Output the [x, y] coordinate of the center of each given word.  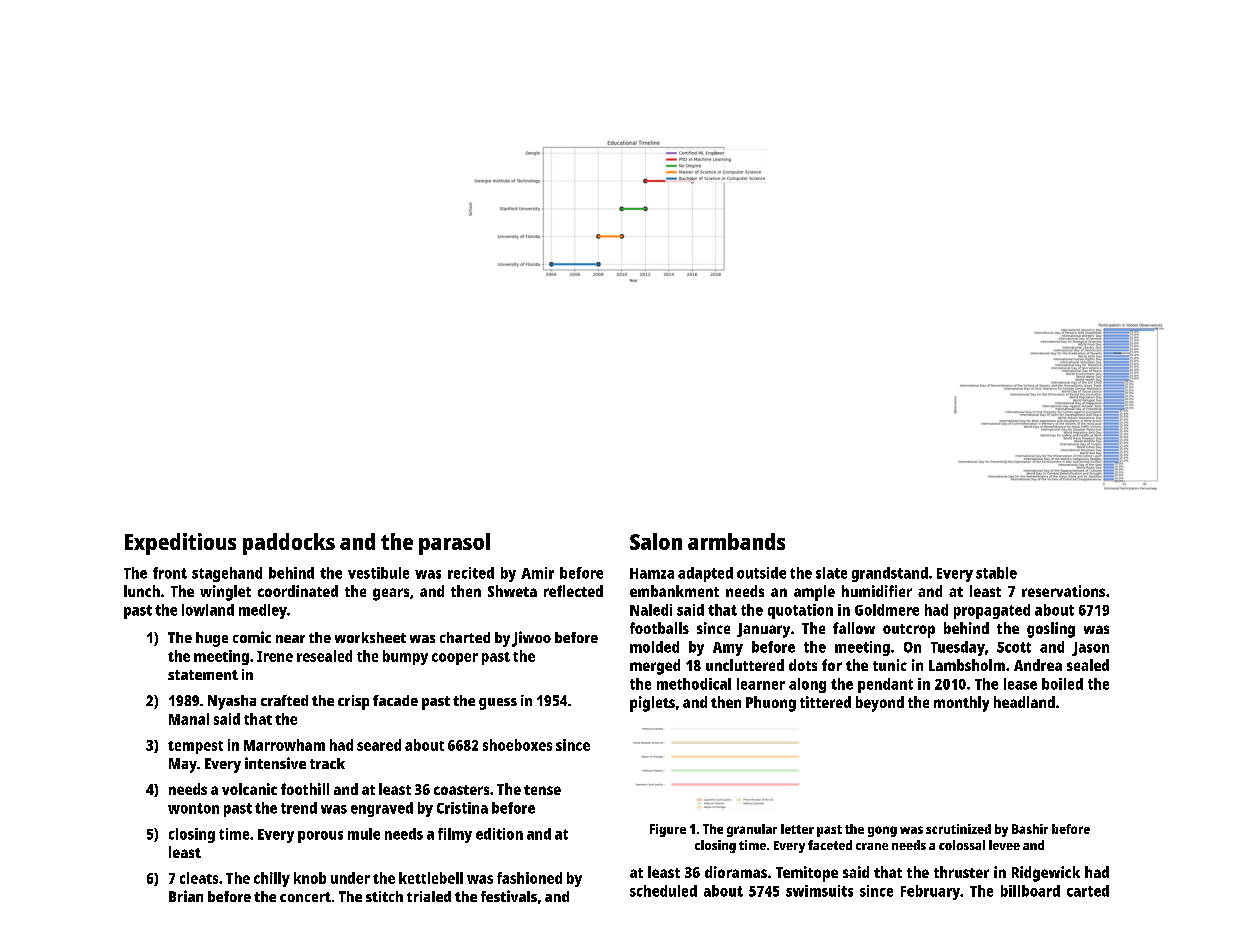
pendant [885, 685]
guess [498, 704]
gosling [1051, 630]
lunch [142, 591]
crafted [284, 700]
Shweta [512, 591]
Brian [186, 896]
